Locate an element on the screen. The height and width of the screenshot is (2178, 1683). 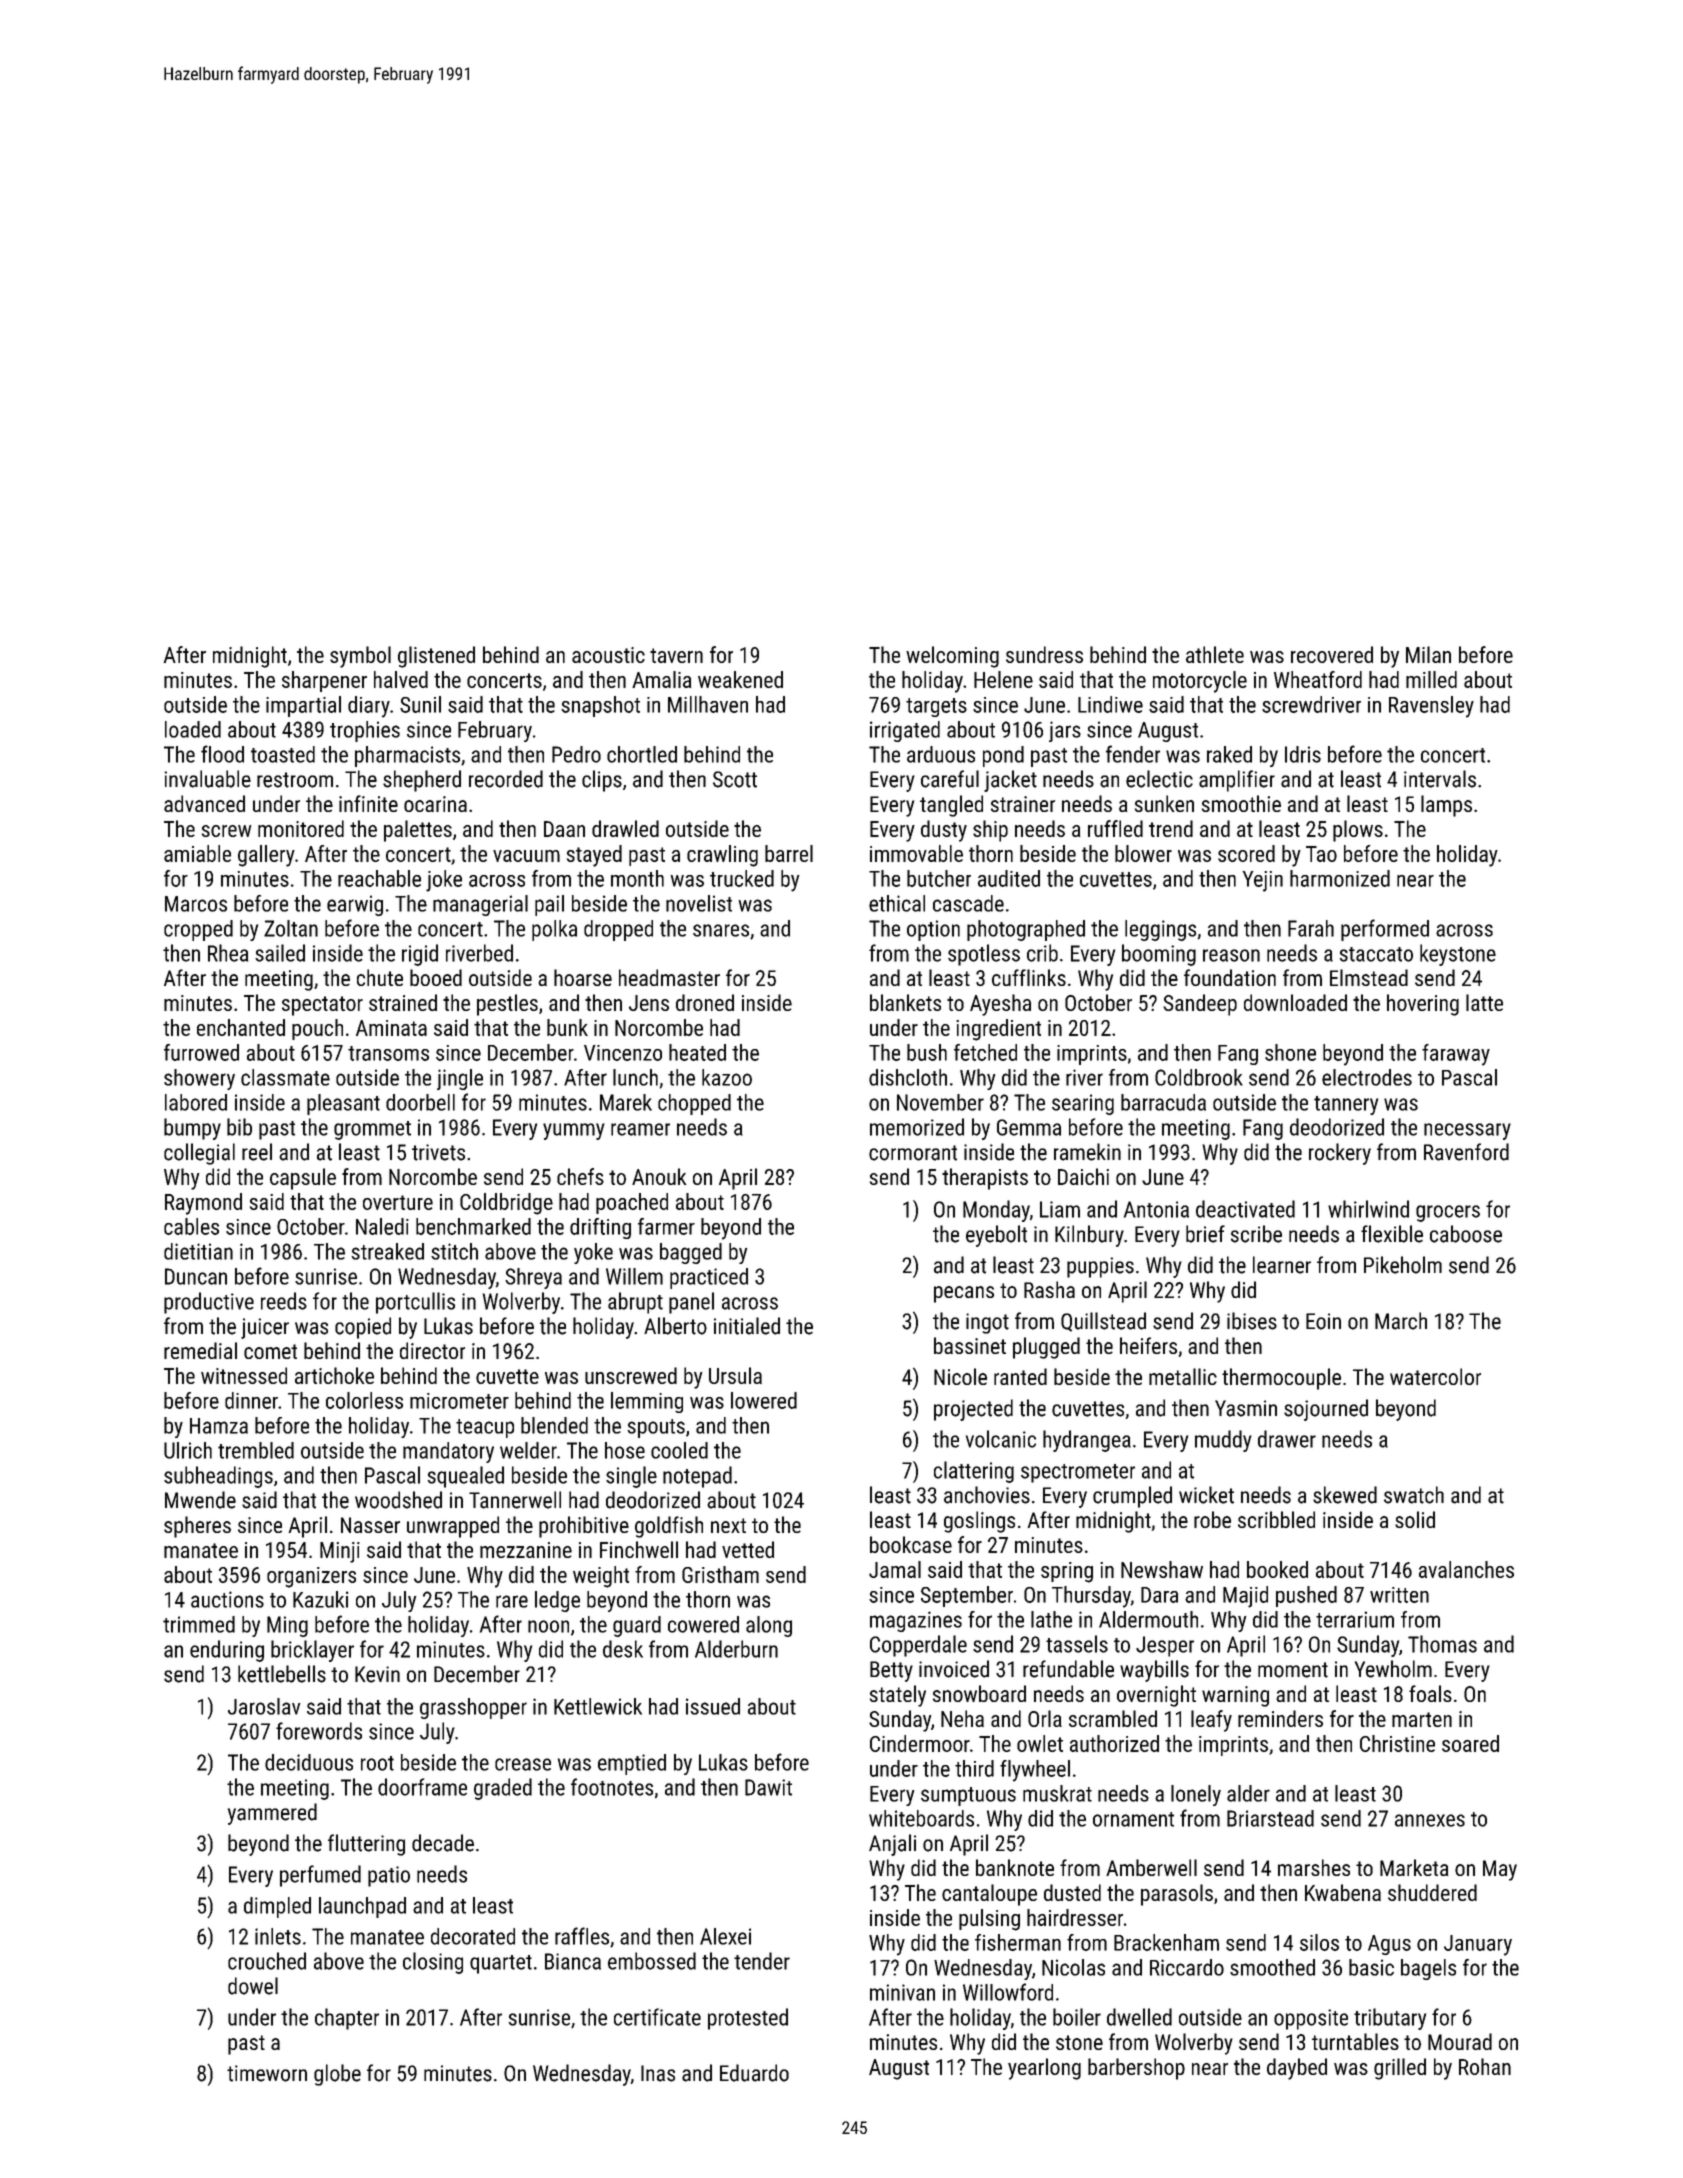
Inas is located at coordinates (658, 2073).
